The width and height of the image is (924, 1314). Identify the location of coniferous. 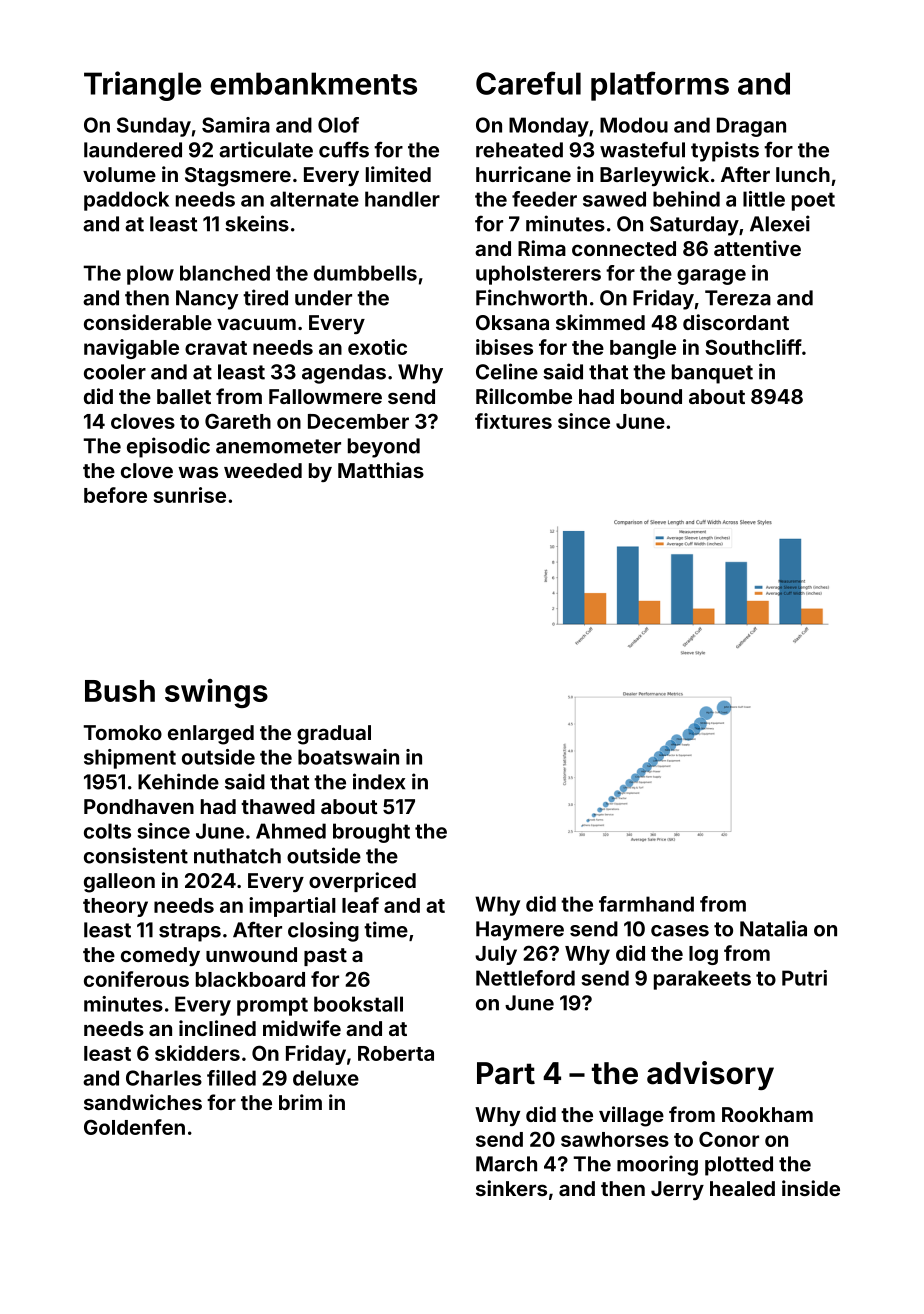
(136, 979).
